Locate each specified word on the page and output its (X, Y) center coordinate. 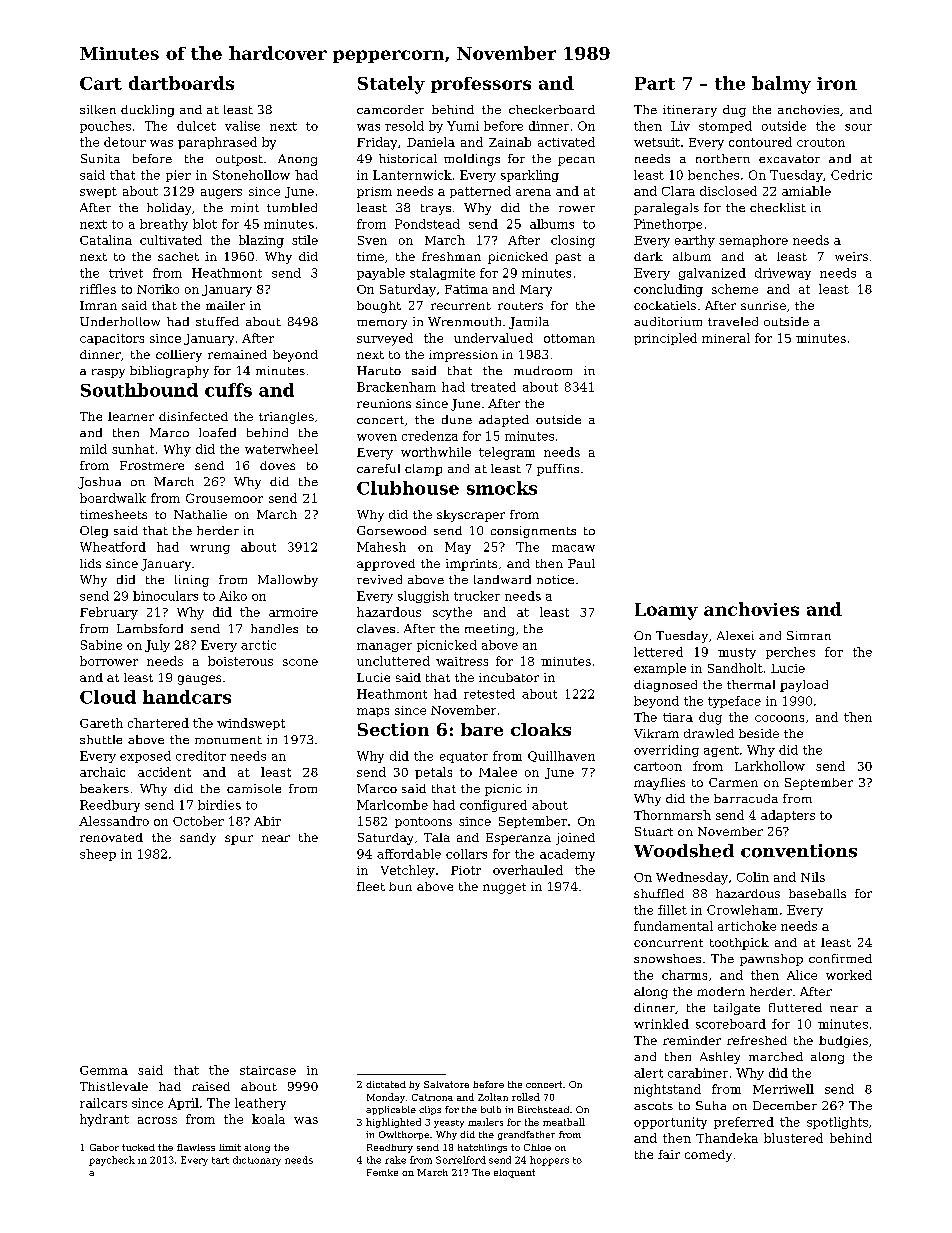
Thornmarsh (672, 815)
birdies (219, 805)
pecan (576, 161)
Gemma (104, 1070)
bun (400, 886)
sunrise (763, 305)
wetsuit (657, 142)
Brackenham (396, 387)
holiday (169, 209)
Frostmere (152, 465)
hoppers (549, 1161)
